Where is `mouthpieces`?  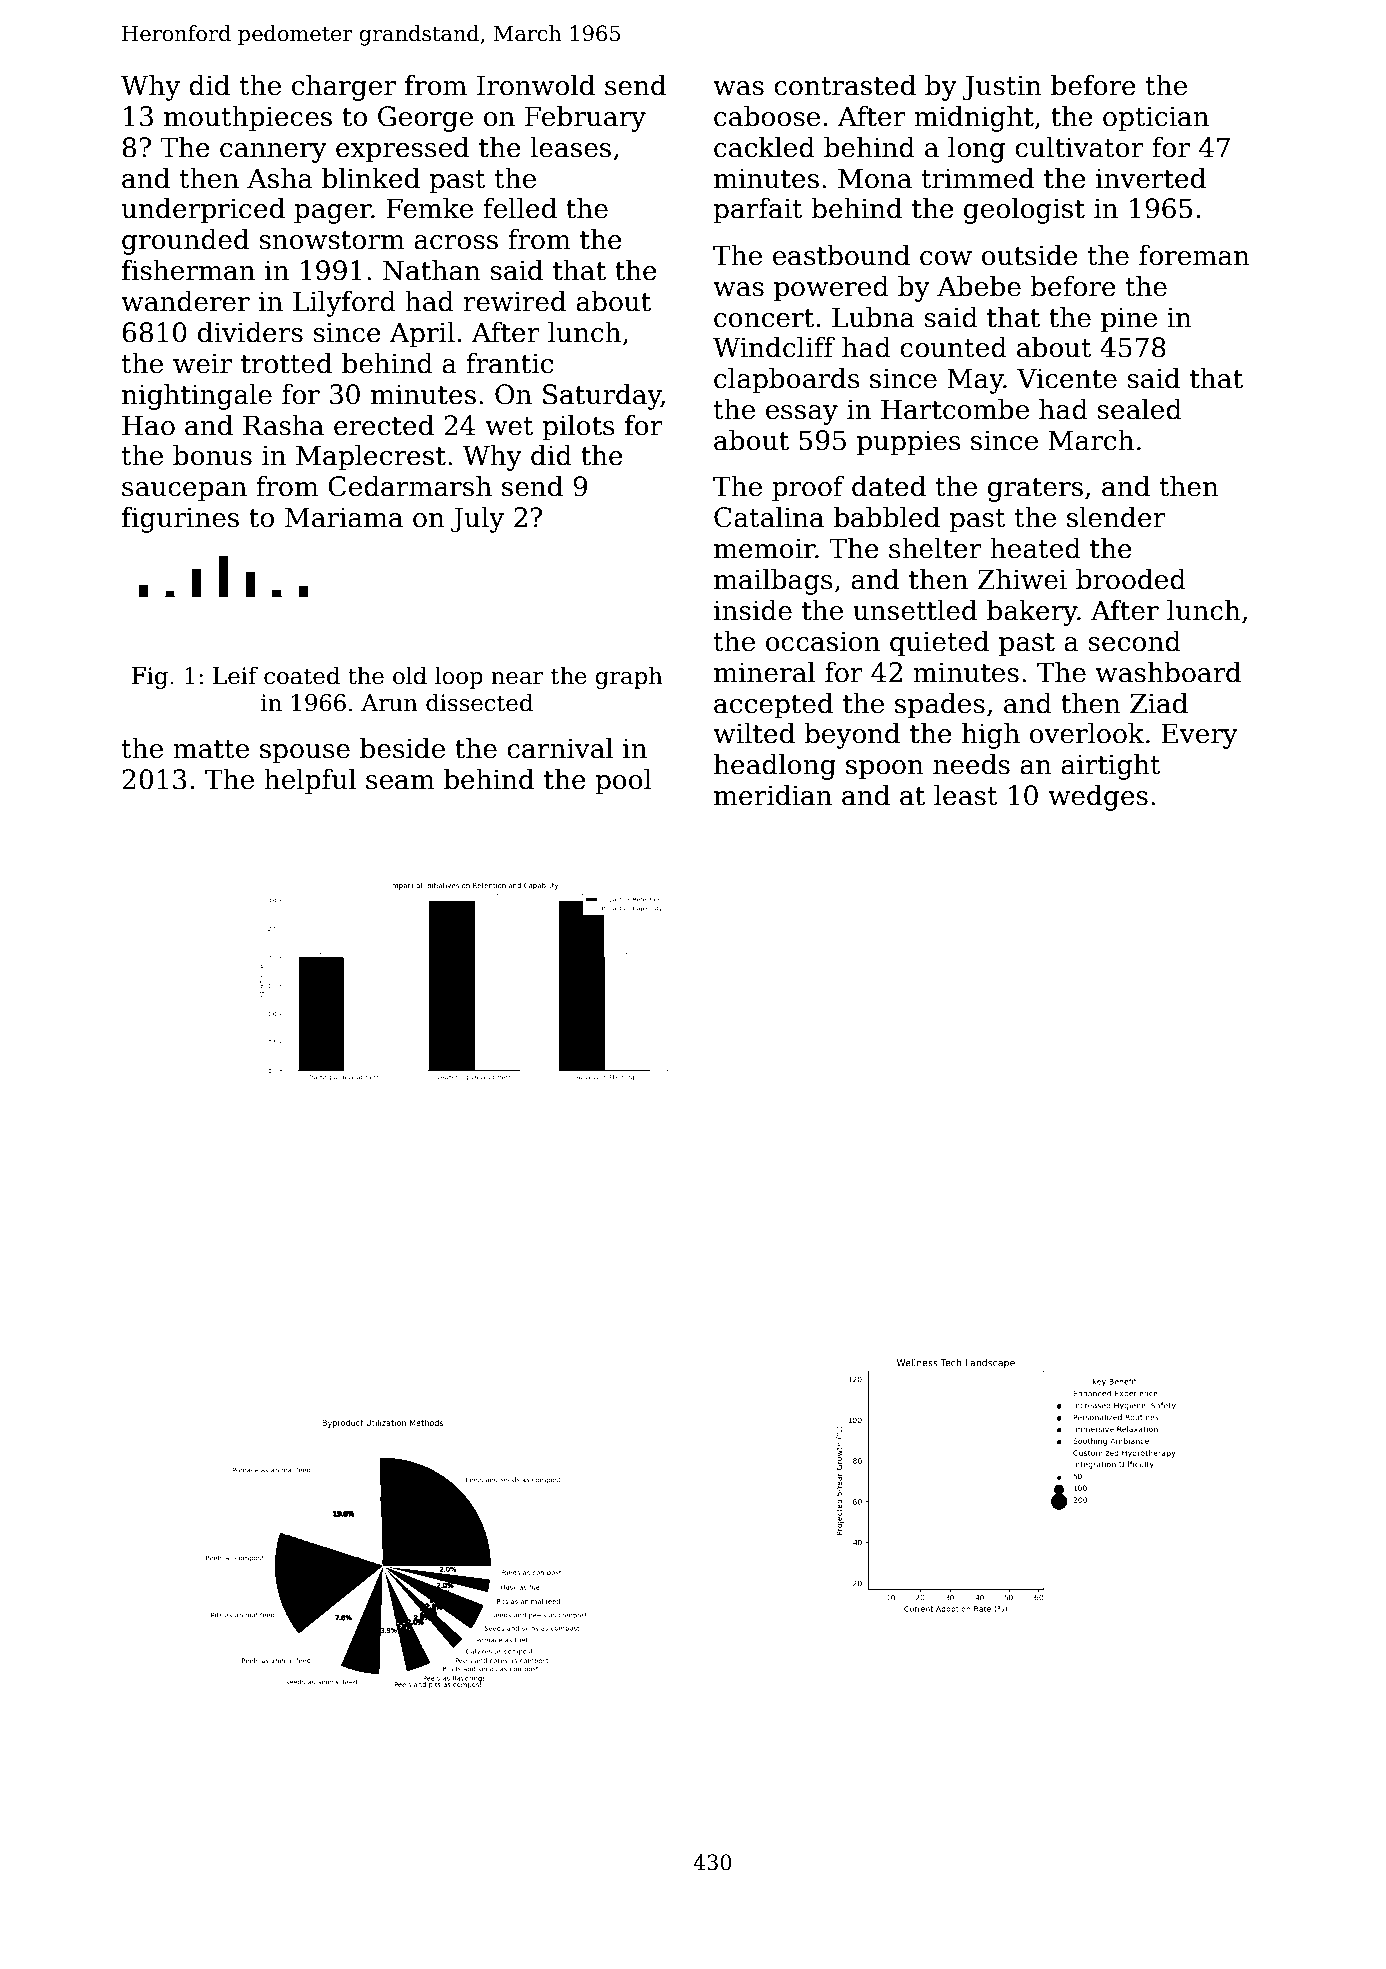 mouthpieces is located at coordinates (248, 119).
